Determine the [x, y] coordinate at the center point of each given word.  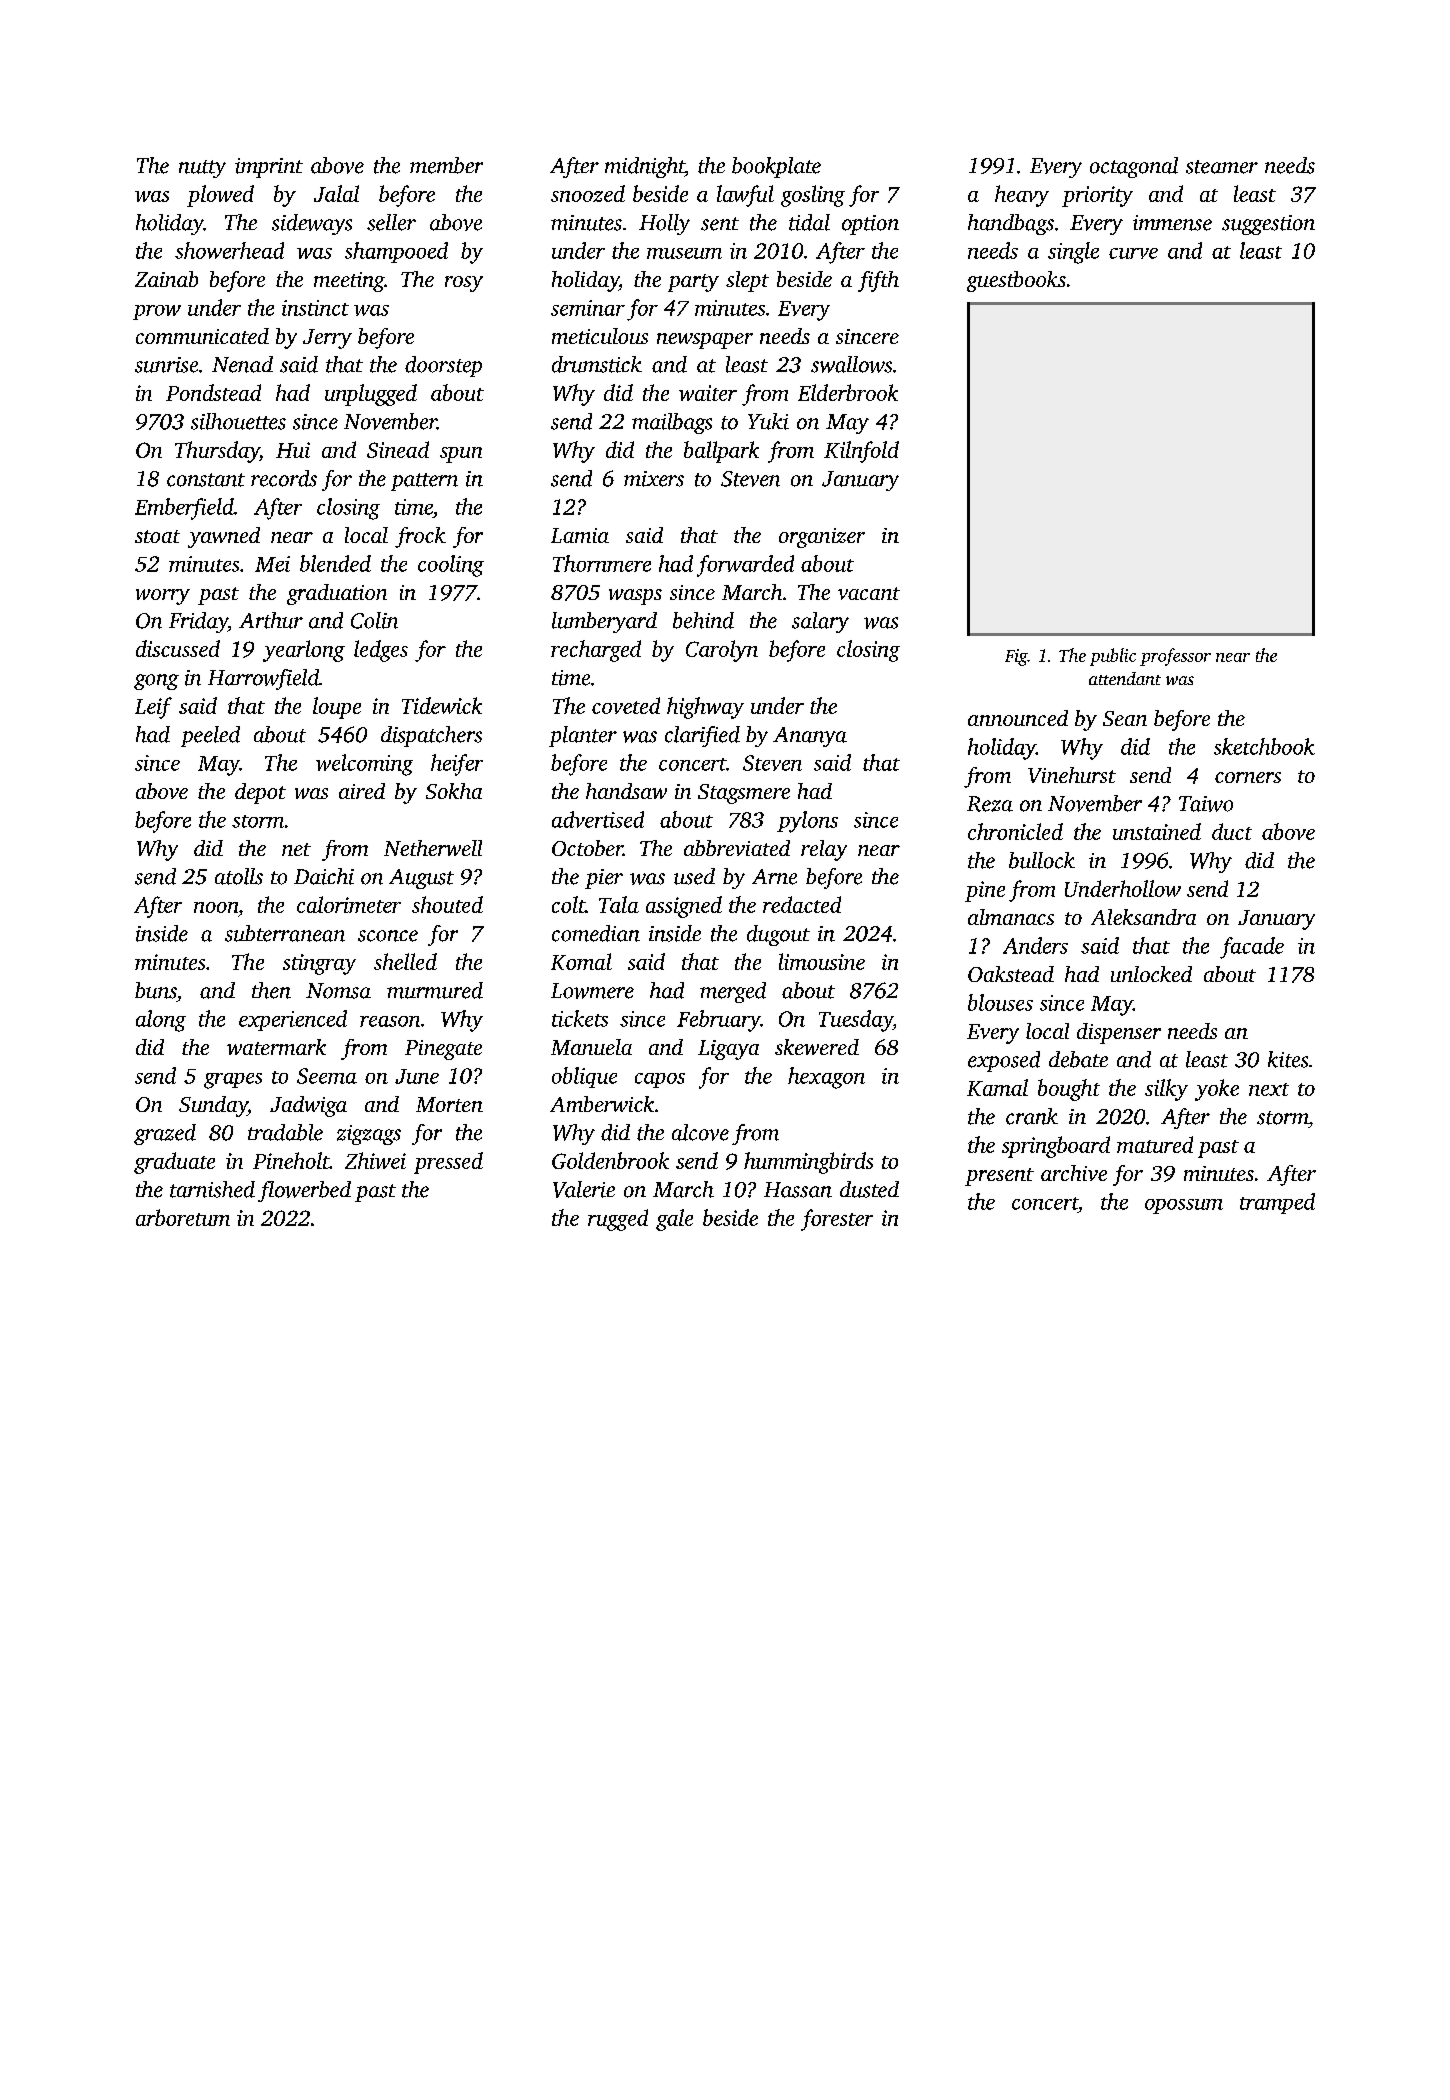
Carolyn [722, 651]
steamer [1222, 167]
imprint [269, 168]
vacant [869, 593]
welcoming [364, 765]
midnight [645, 167]
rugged [618, 1220]
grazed [165, 1134]
